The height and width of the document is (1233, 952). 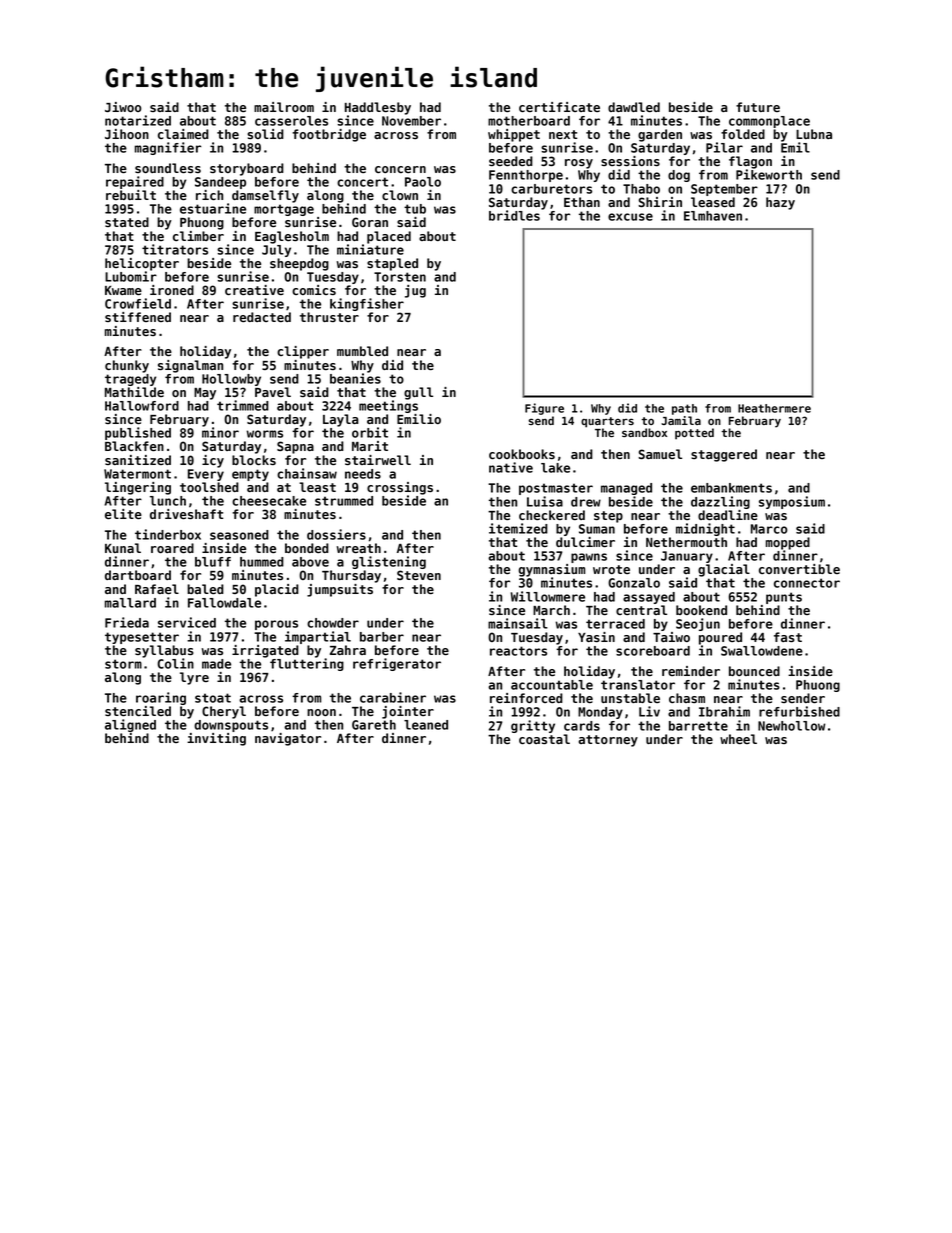 I want to click on Hollowby, so click(x=231, y=380).
